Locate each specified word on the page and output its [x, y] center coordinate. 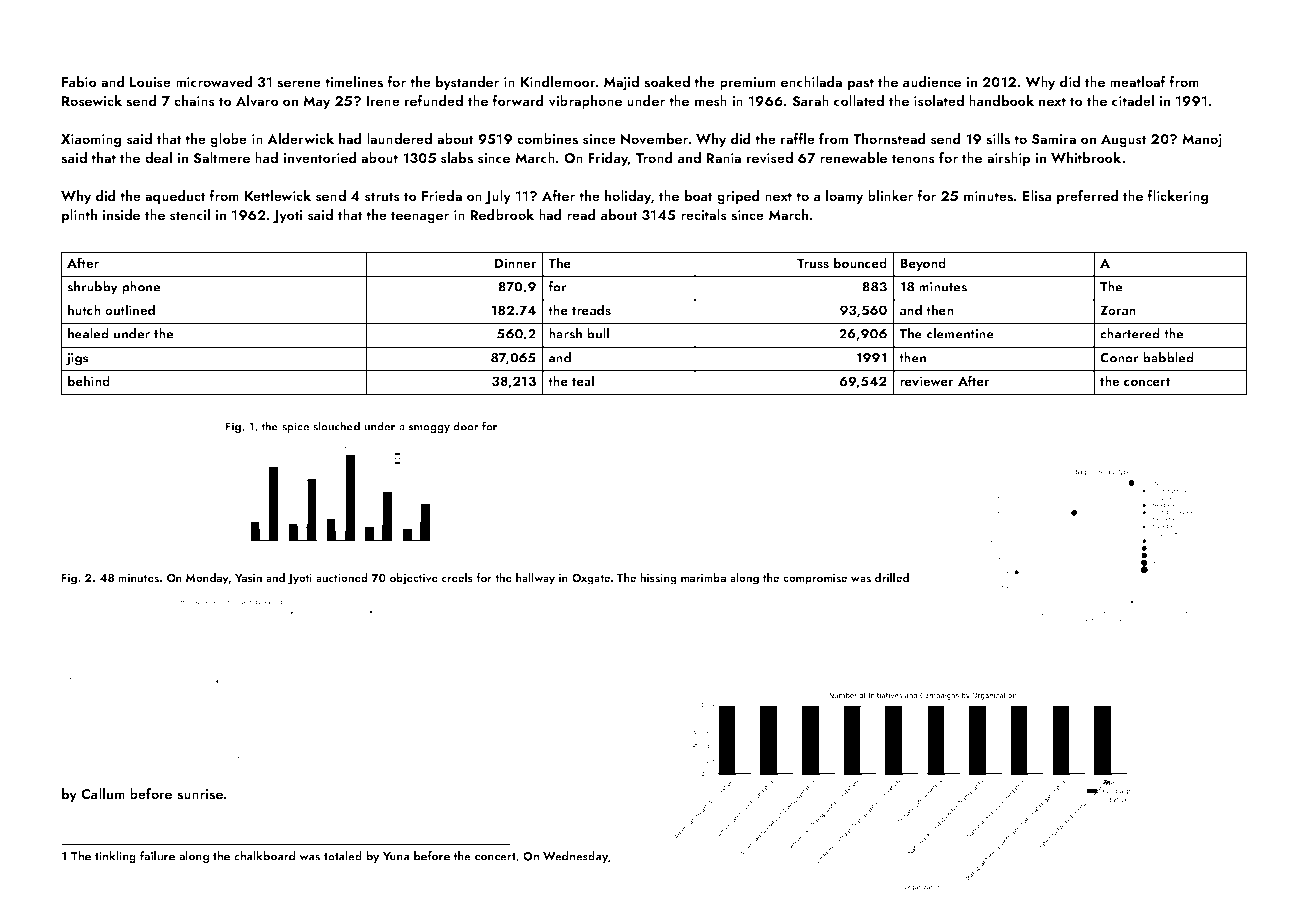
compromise [815, 579]
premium [748, 83]
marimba [703, 577]
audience [932, 81]
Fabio [79, 81]
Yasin [248, 578]
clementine [960, 333]
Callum [103, 793]
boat [699, 195]
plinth [79, 216]
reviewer [927, 381]
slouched [336, 426]
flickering [1177, 197]
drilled [892, 577]
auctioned [342, 577]
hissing [658, 579]
